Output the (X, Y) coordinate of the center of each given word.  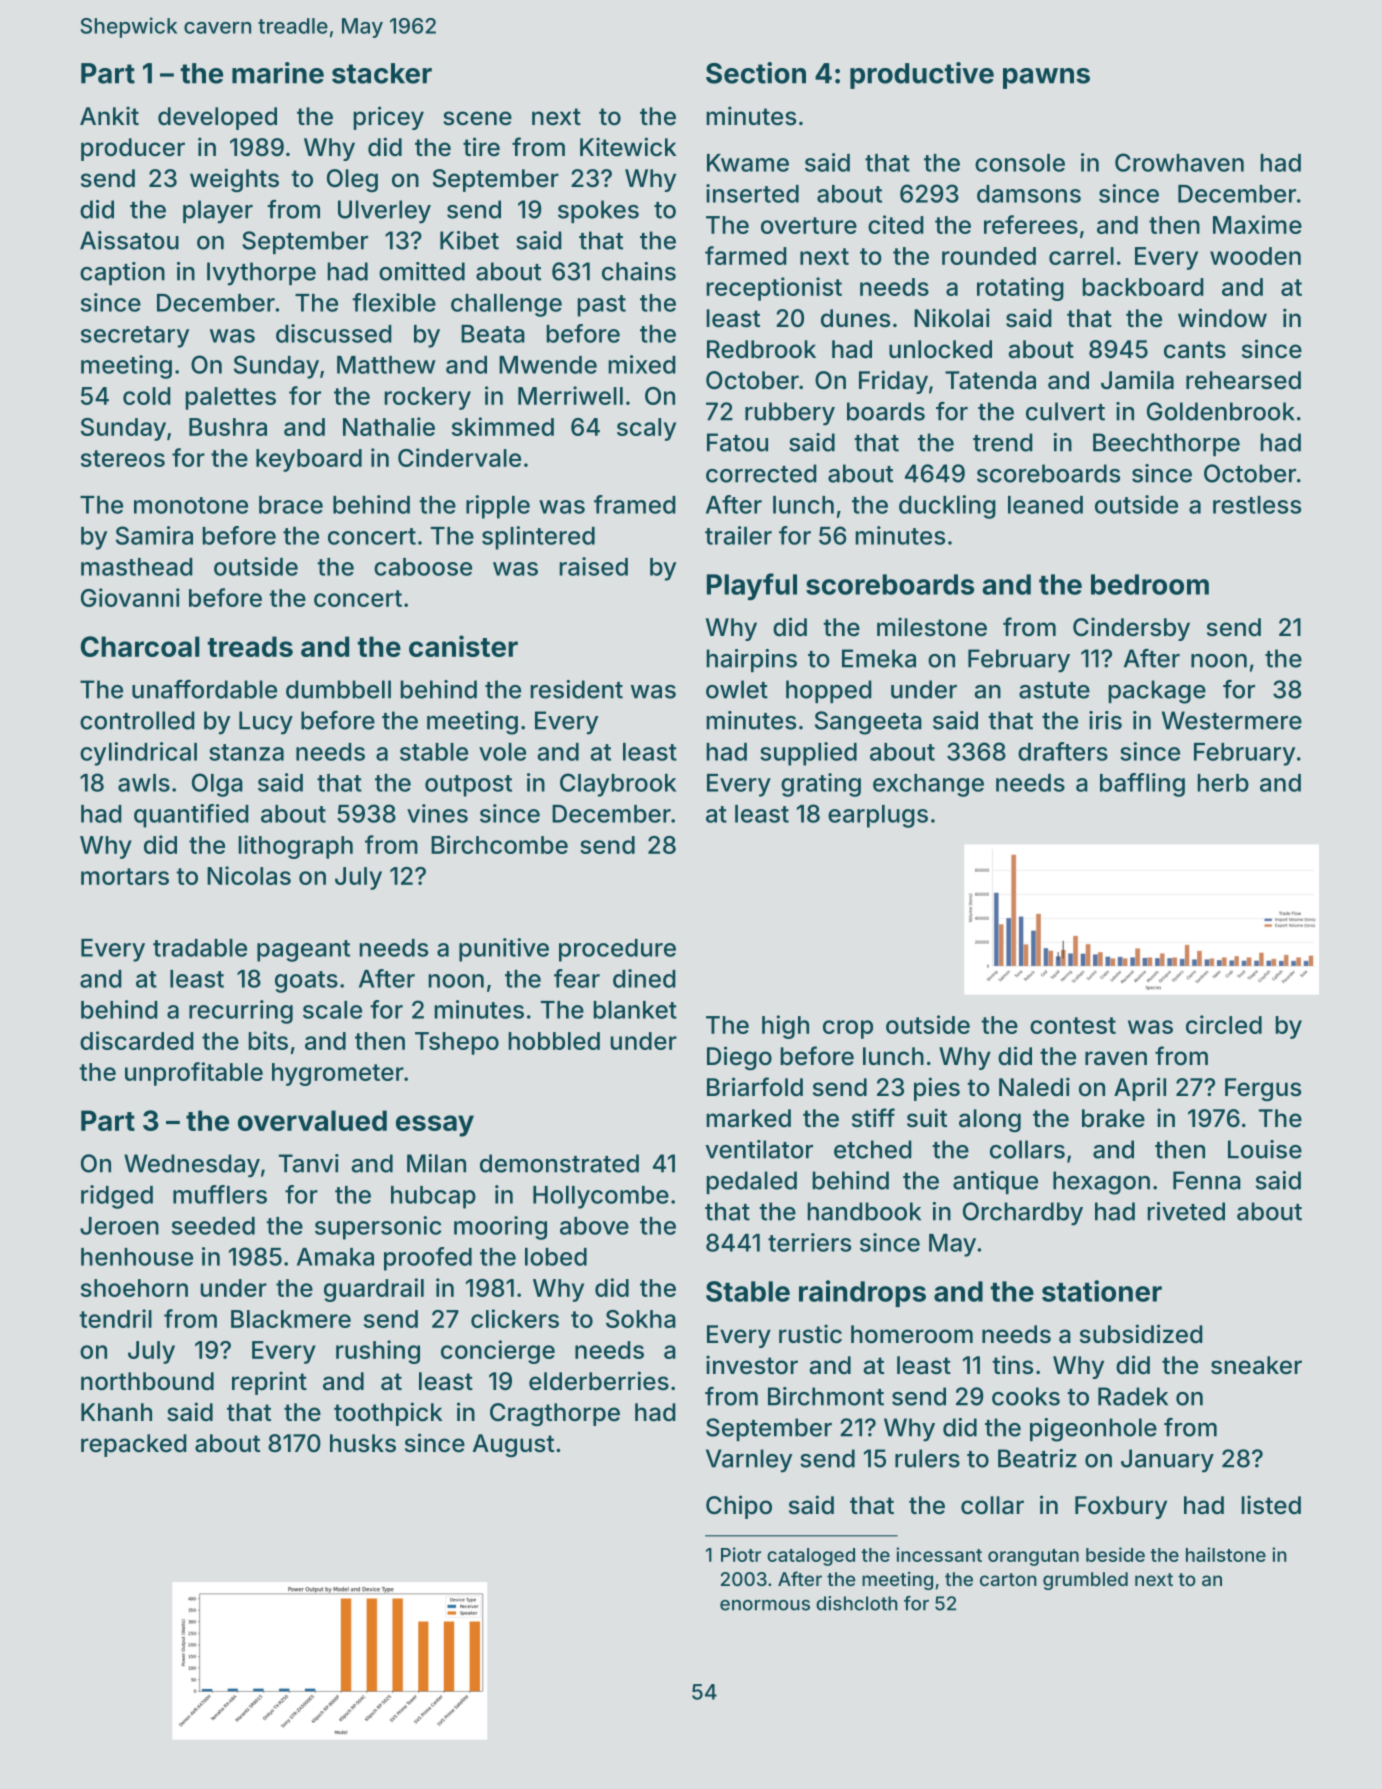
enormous (765, 1605)
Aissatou (129, 240)
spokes (598, 211)
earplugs (878, 816)
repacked (134, 1445)
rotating (1020, 289)
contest (1073, 1025)
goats (306, 982)
